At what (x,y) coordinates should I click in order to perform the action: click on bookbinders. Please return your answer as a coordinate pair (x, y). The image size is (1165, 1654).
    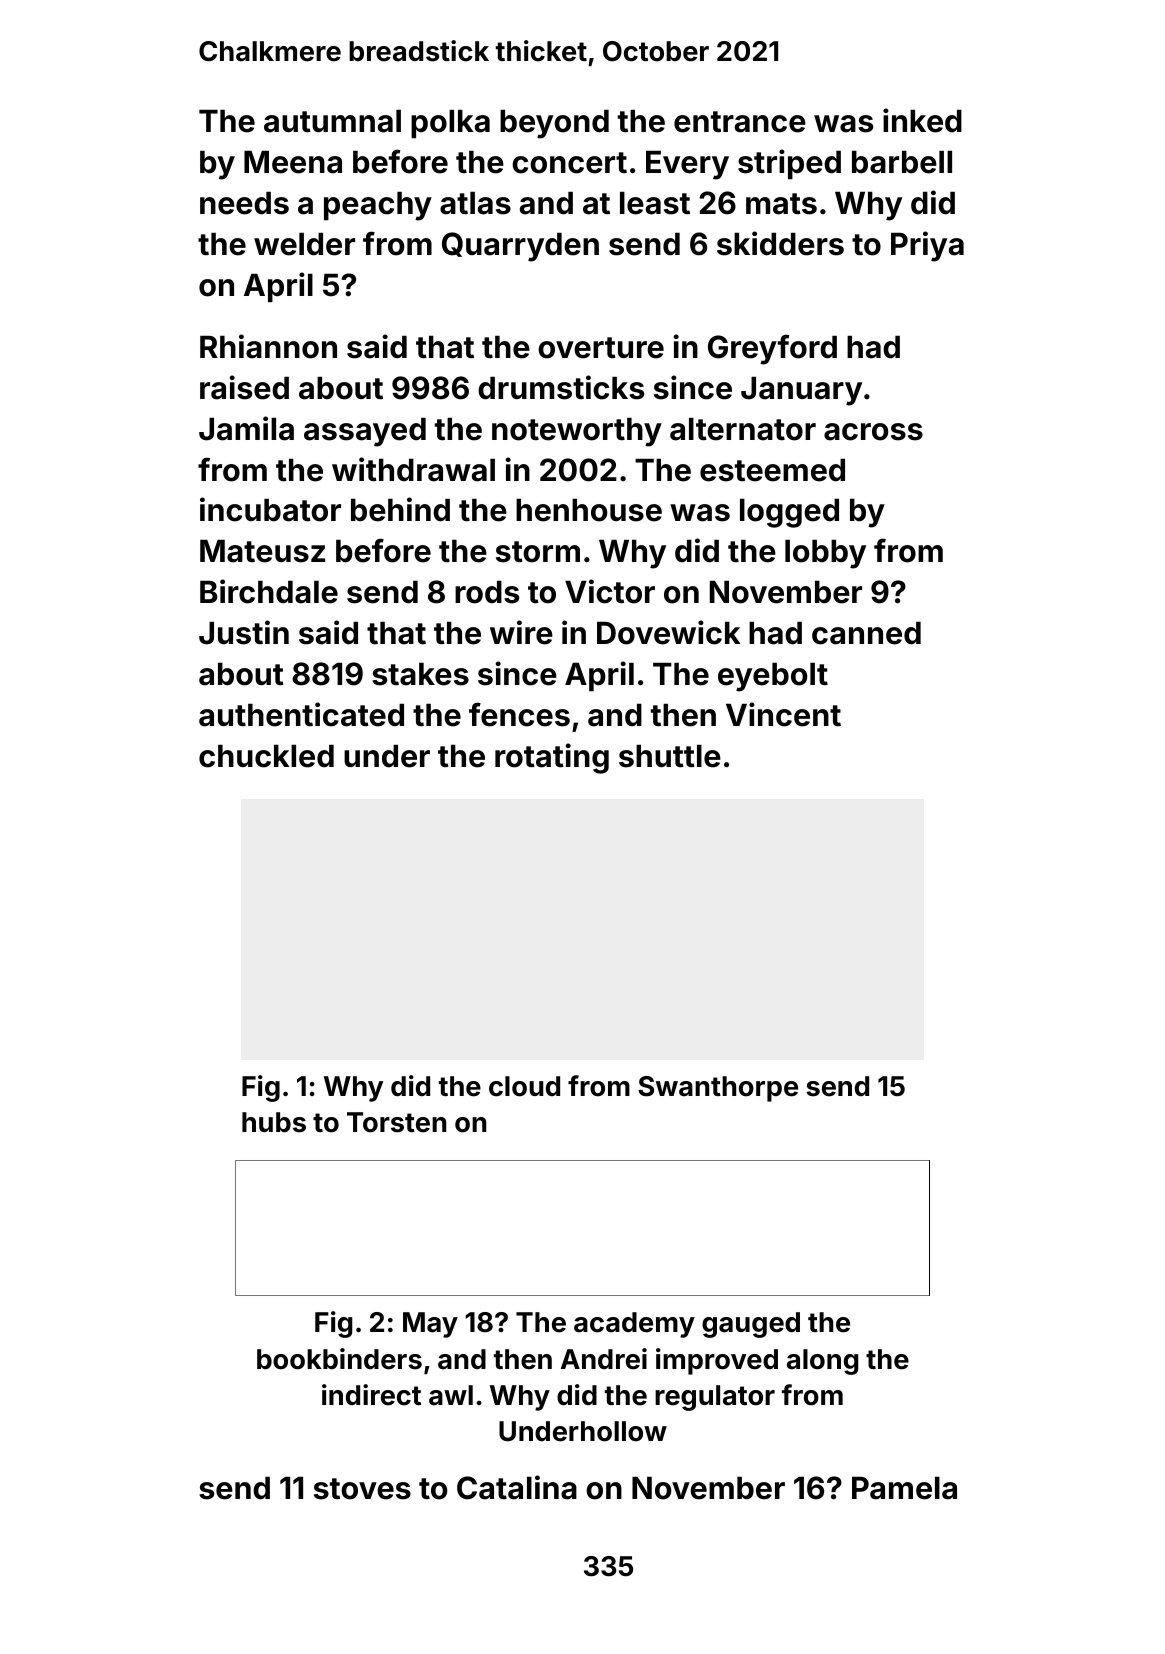
    Looking at the image, I should click on (339, 1359).
